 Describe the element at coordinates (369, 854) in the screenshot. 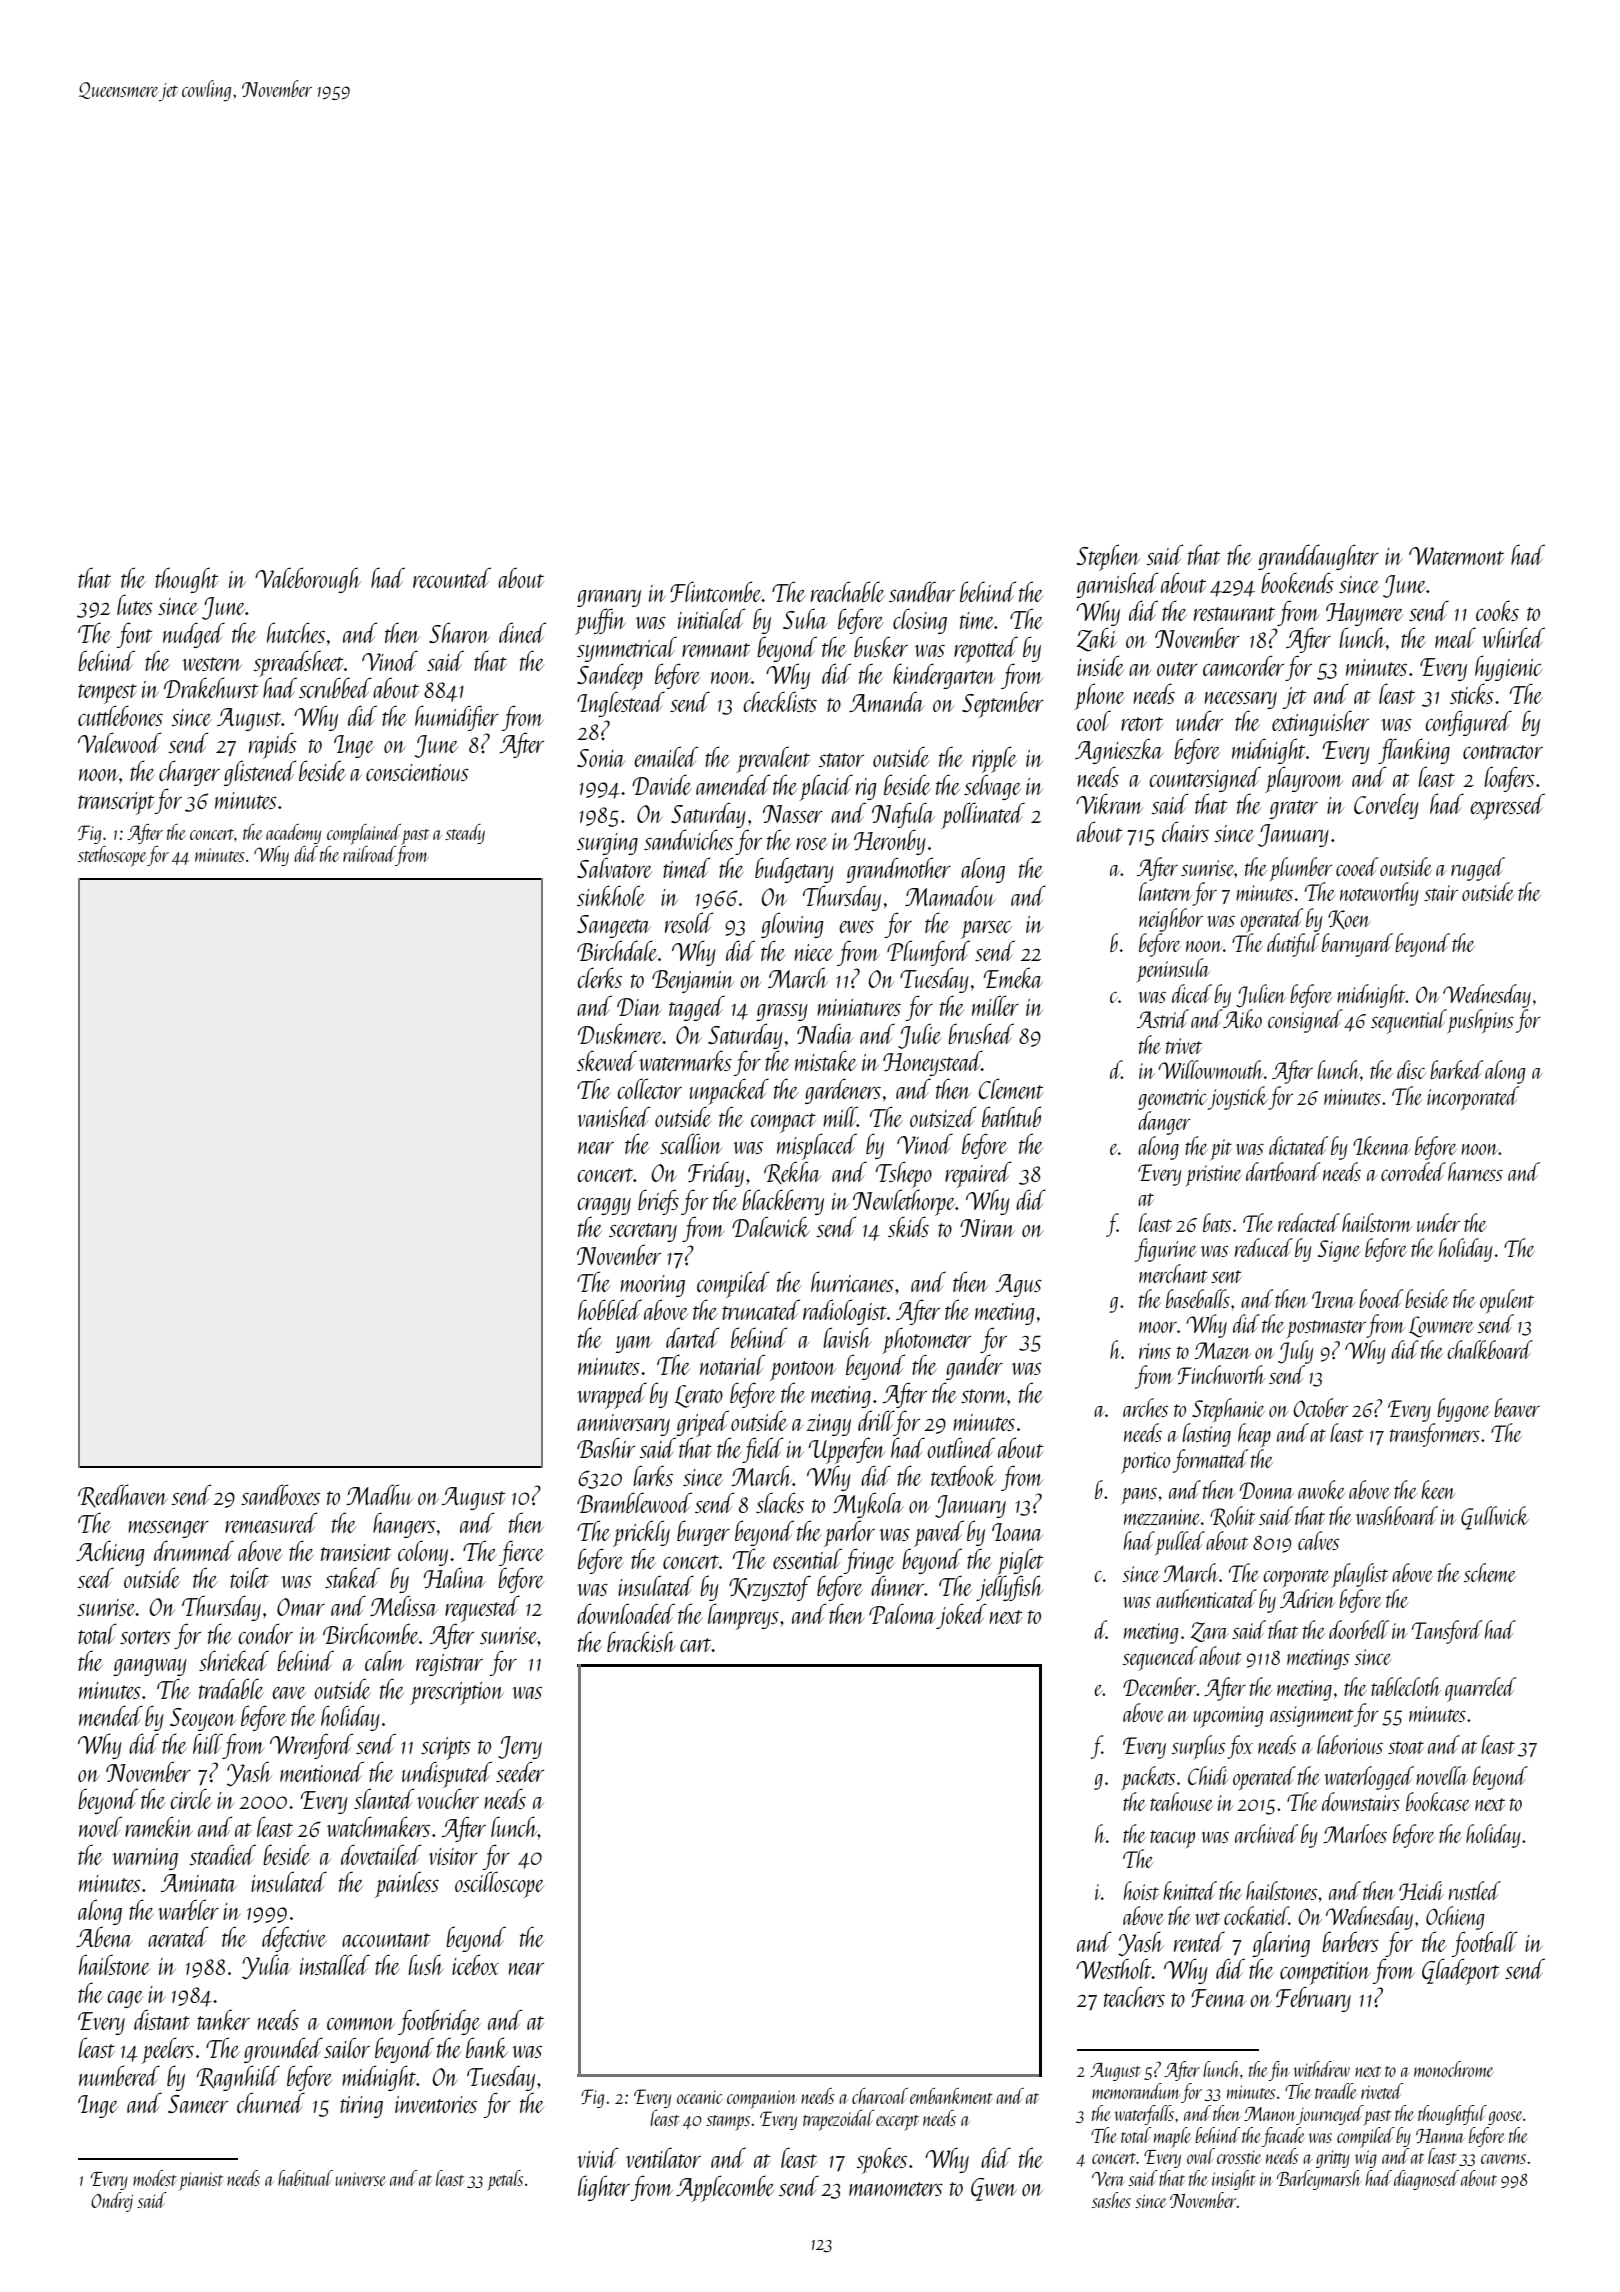

I see `railroad` at that location.
